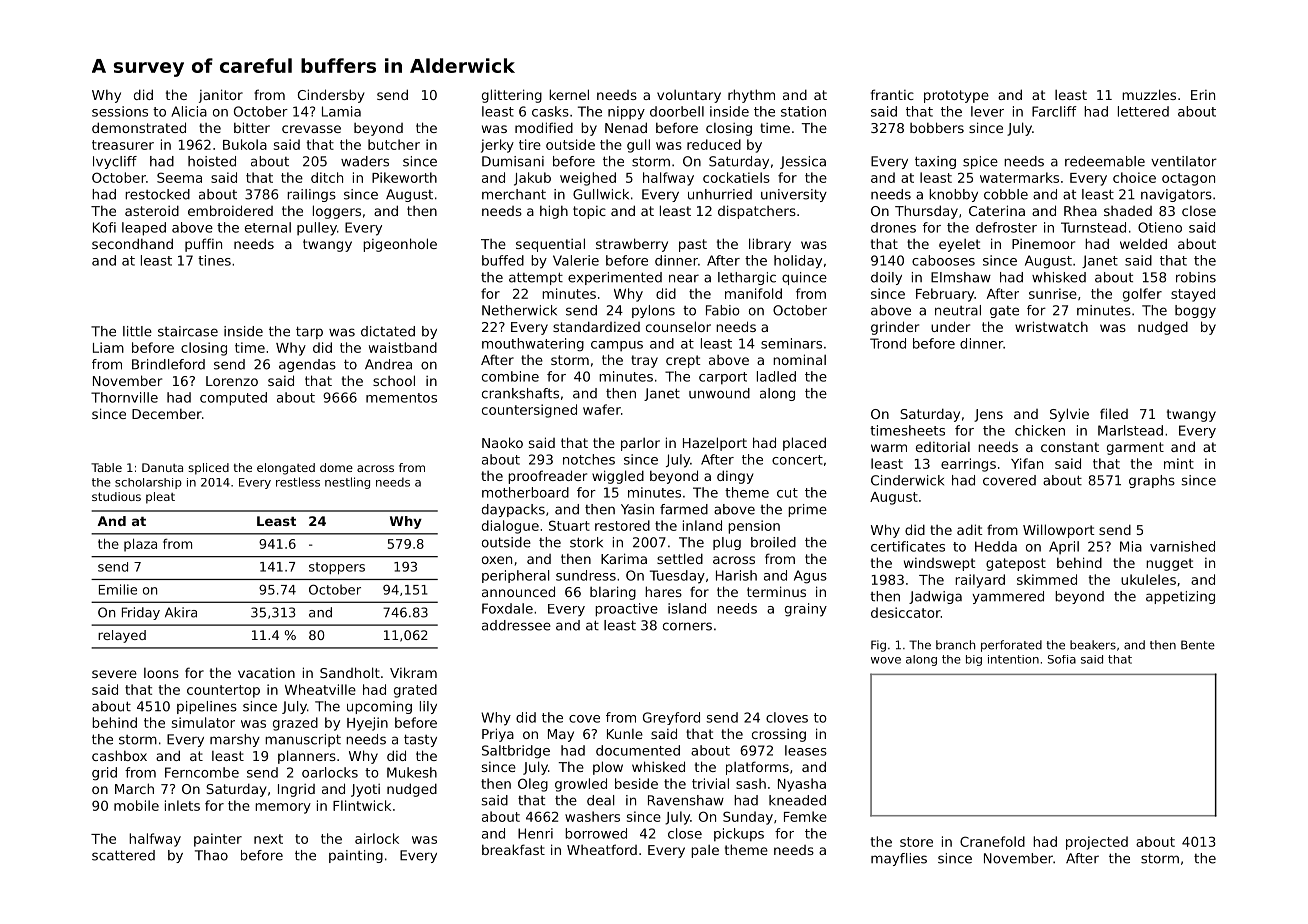  I want to click on pleat, so click(160, 498).
